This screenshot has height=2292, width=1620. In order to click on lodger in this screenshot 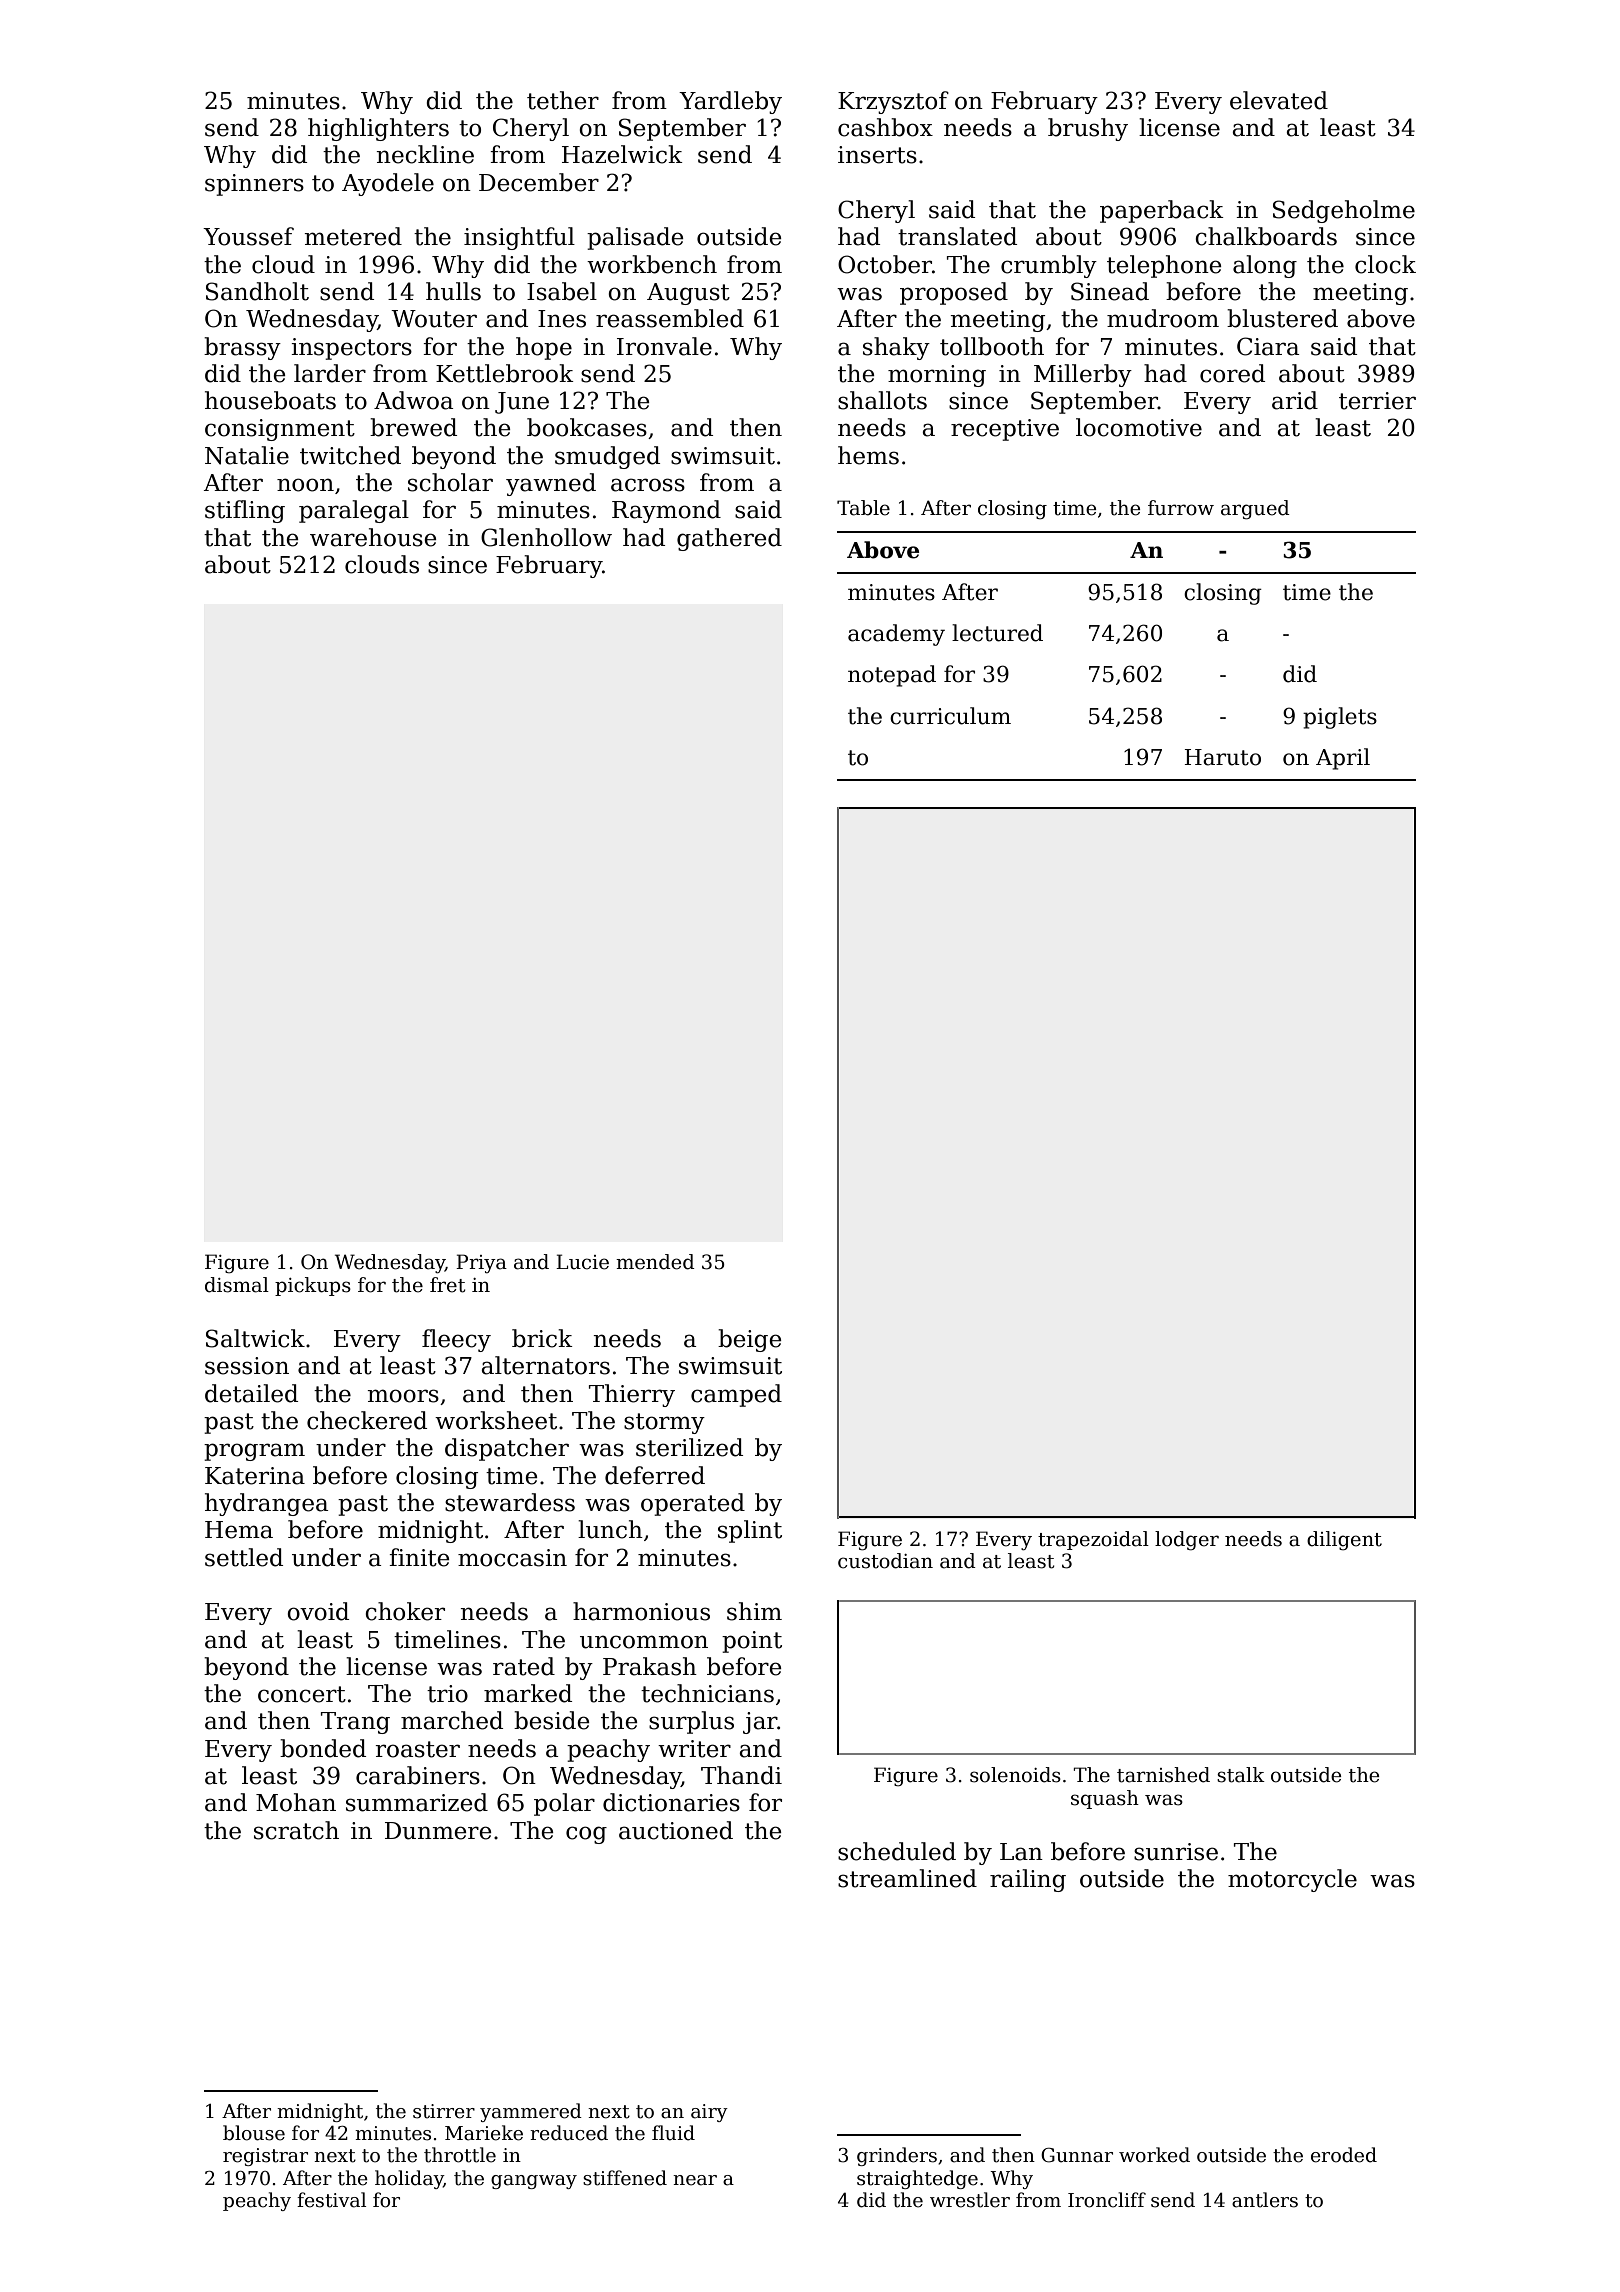, I will do `click(1187, 1541)`.
